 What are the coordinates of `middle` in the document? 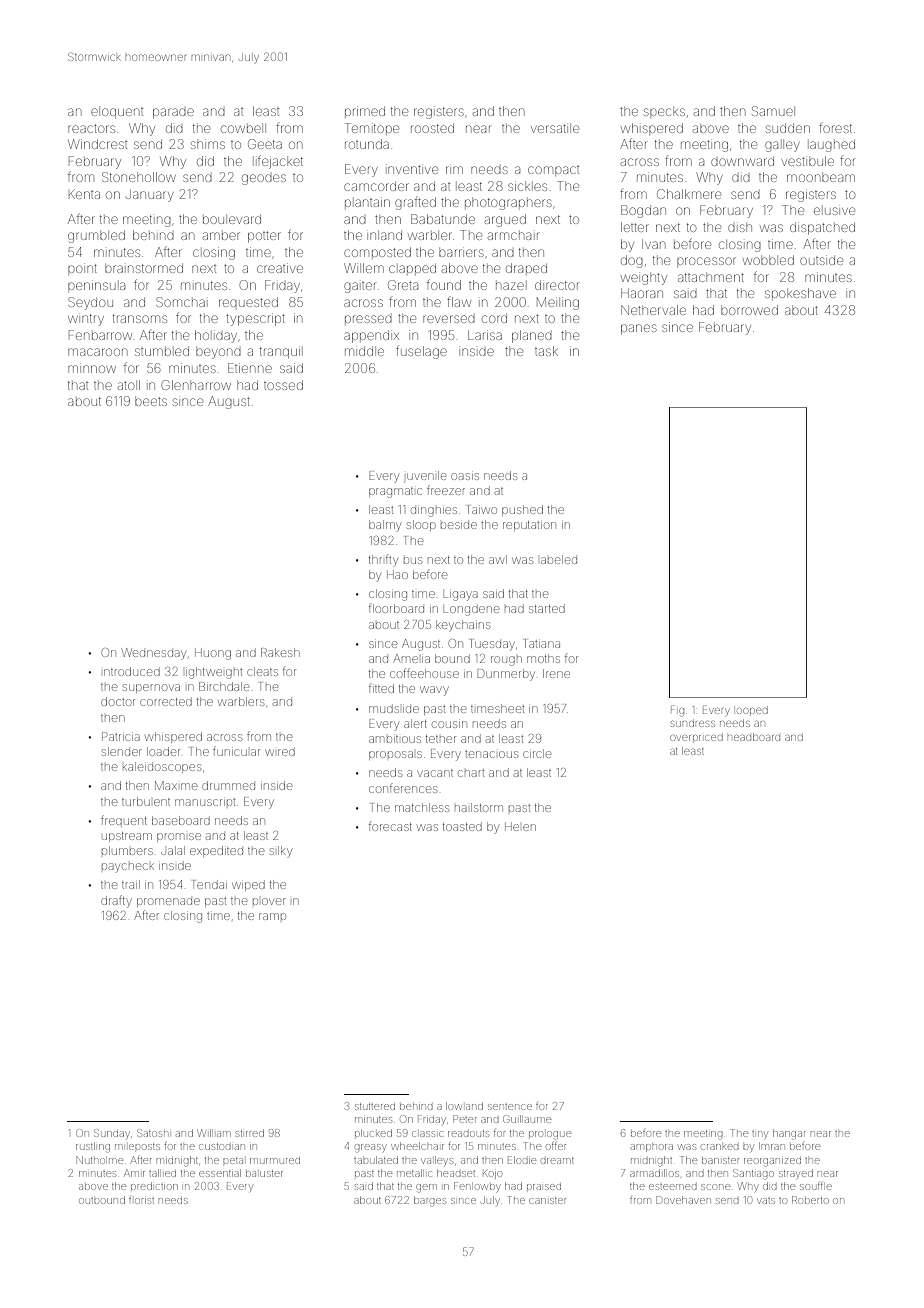 It's located at (364, 351).
